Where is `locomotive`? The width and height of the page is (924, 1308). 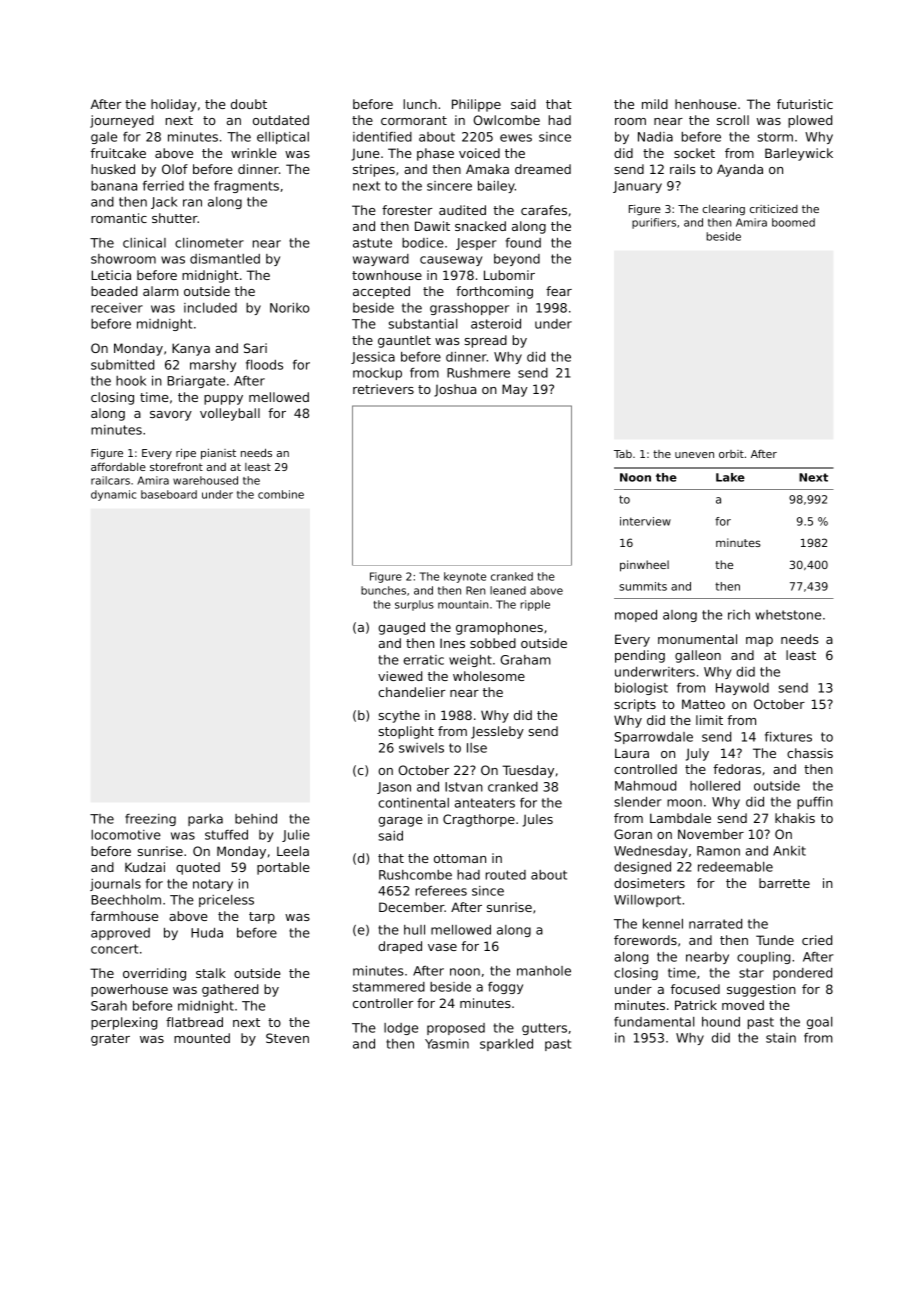
locomotive is located at coordinates (126, 835).
